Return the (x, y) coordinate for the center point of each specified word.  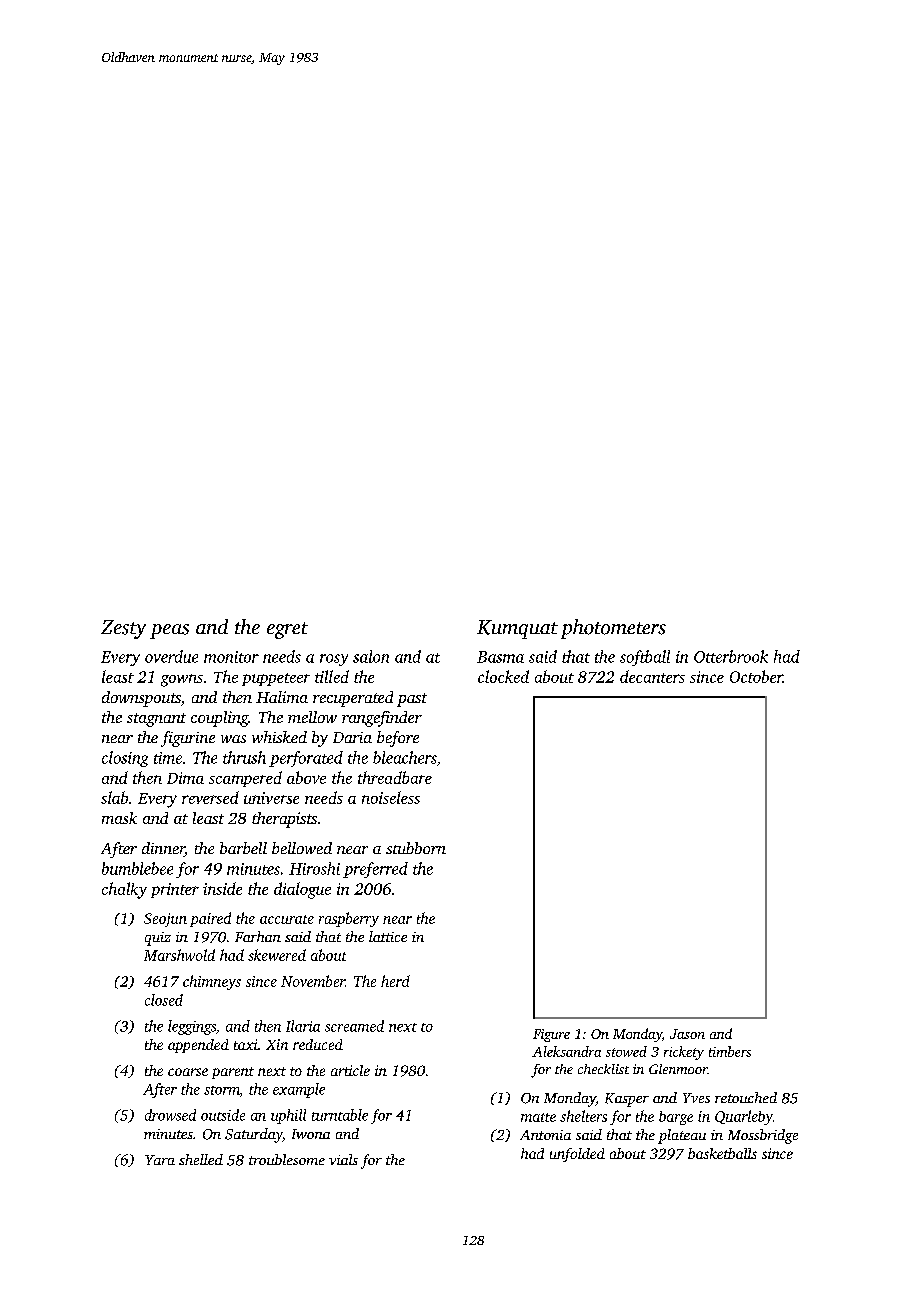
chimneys (212, 982)
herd (395, 981)
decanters (652, 676)
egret (287, 630)
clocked (503, 676)
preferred (375, 870)
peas (169, 631)
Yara (160, 1160)
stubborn (416, 848)
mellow (312, 717)
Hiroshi (314, 868)
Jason (687, 1034)
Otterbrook (731, 656)
